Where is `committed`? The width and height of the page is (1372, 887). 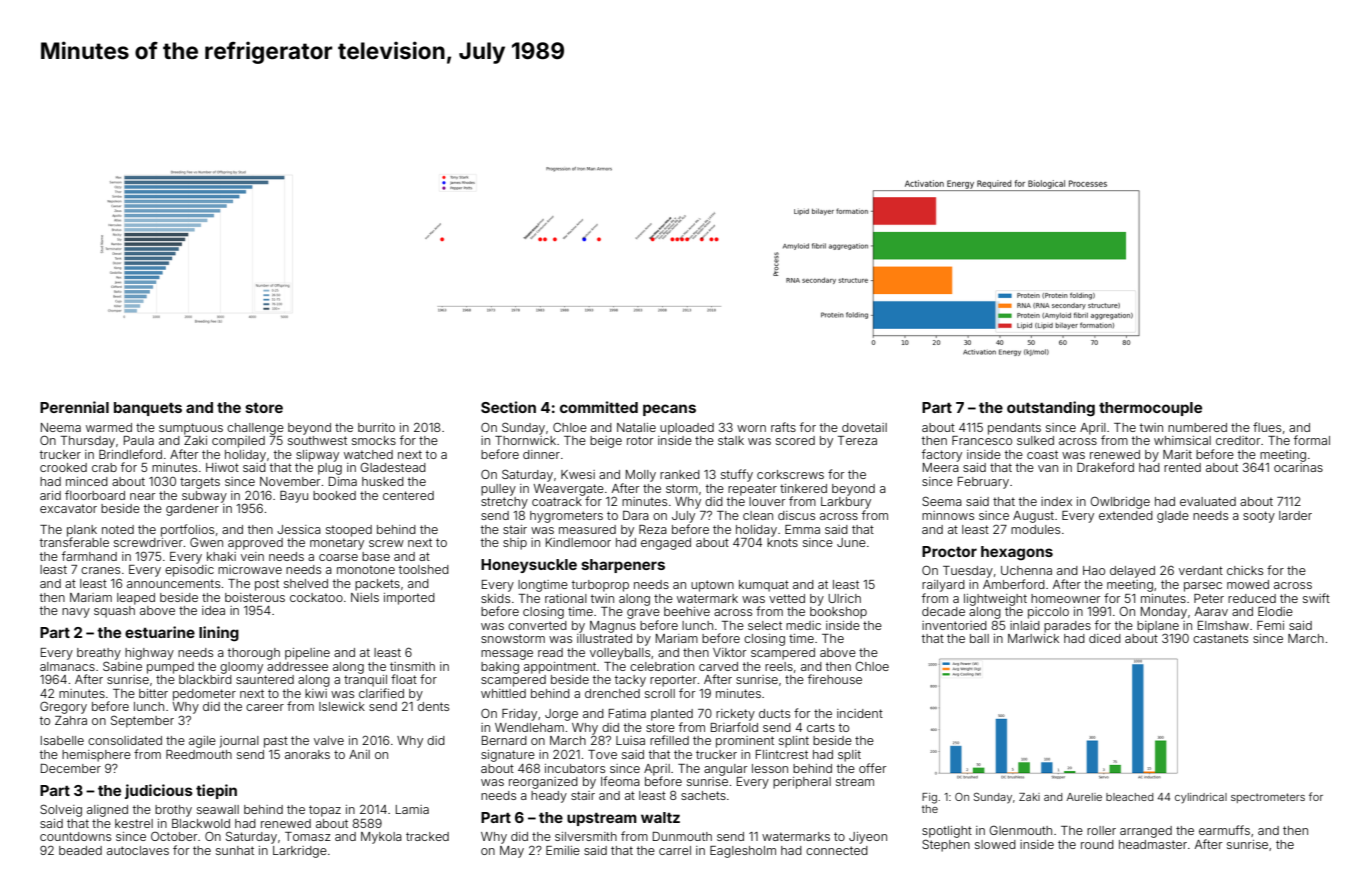 committed is located at coordinates (599, 407).
